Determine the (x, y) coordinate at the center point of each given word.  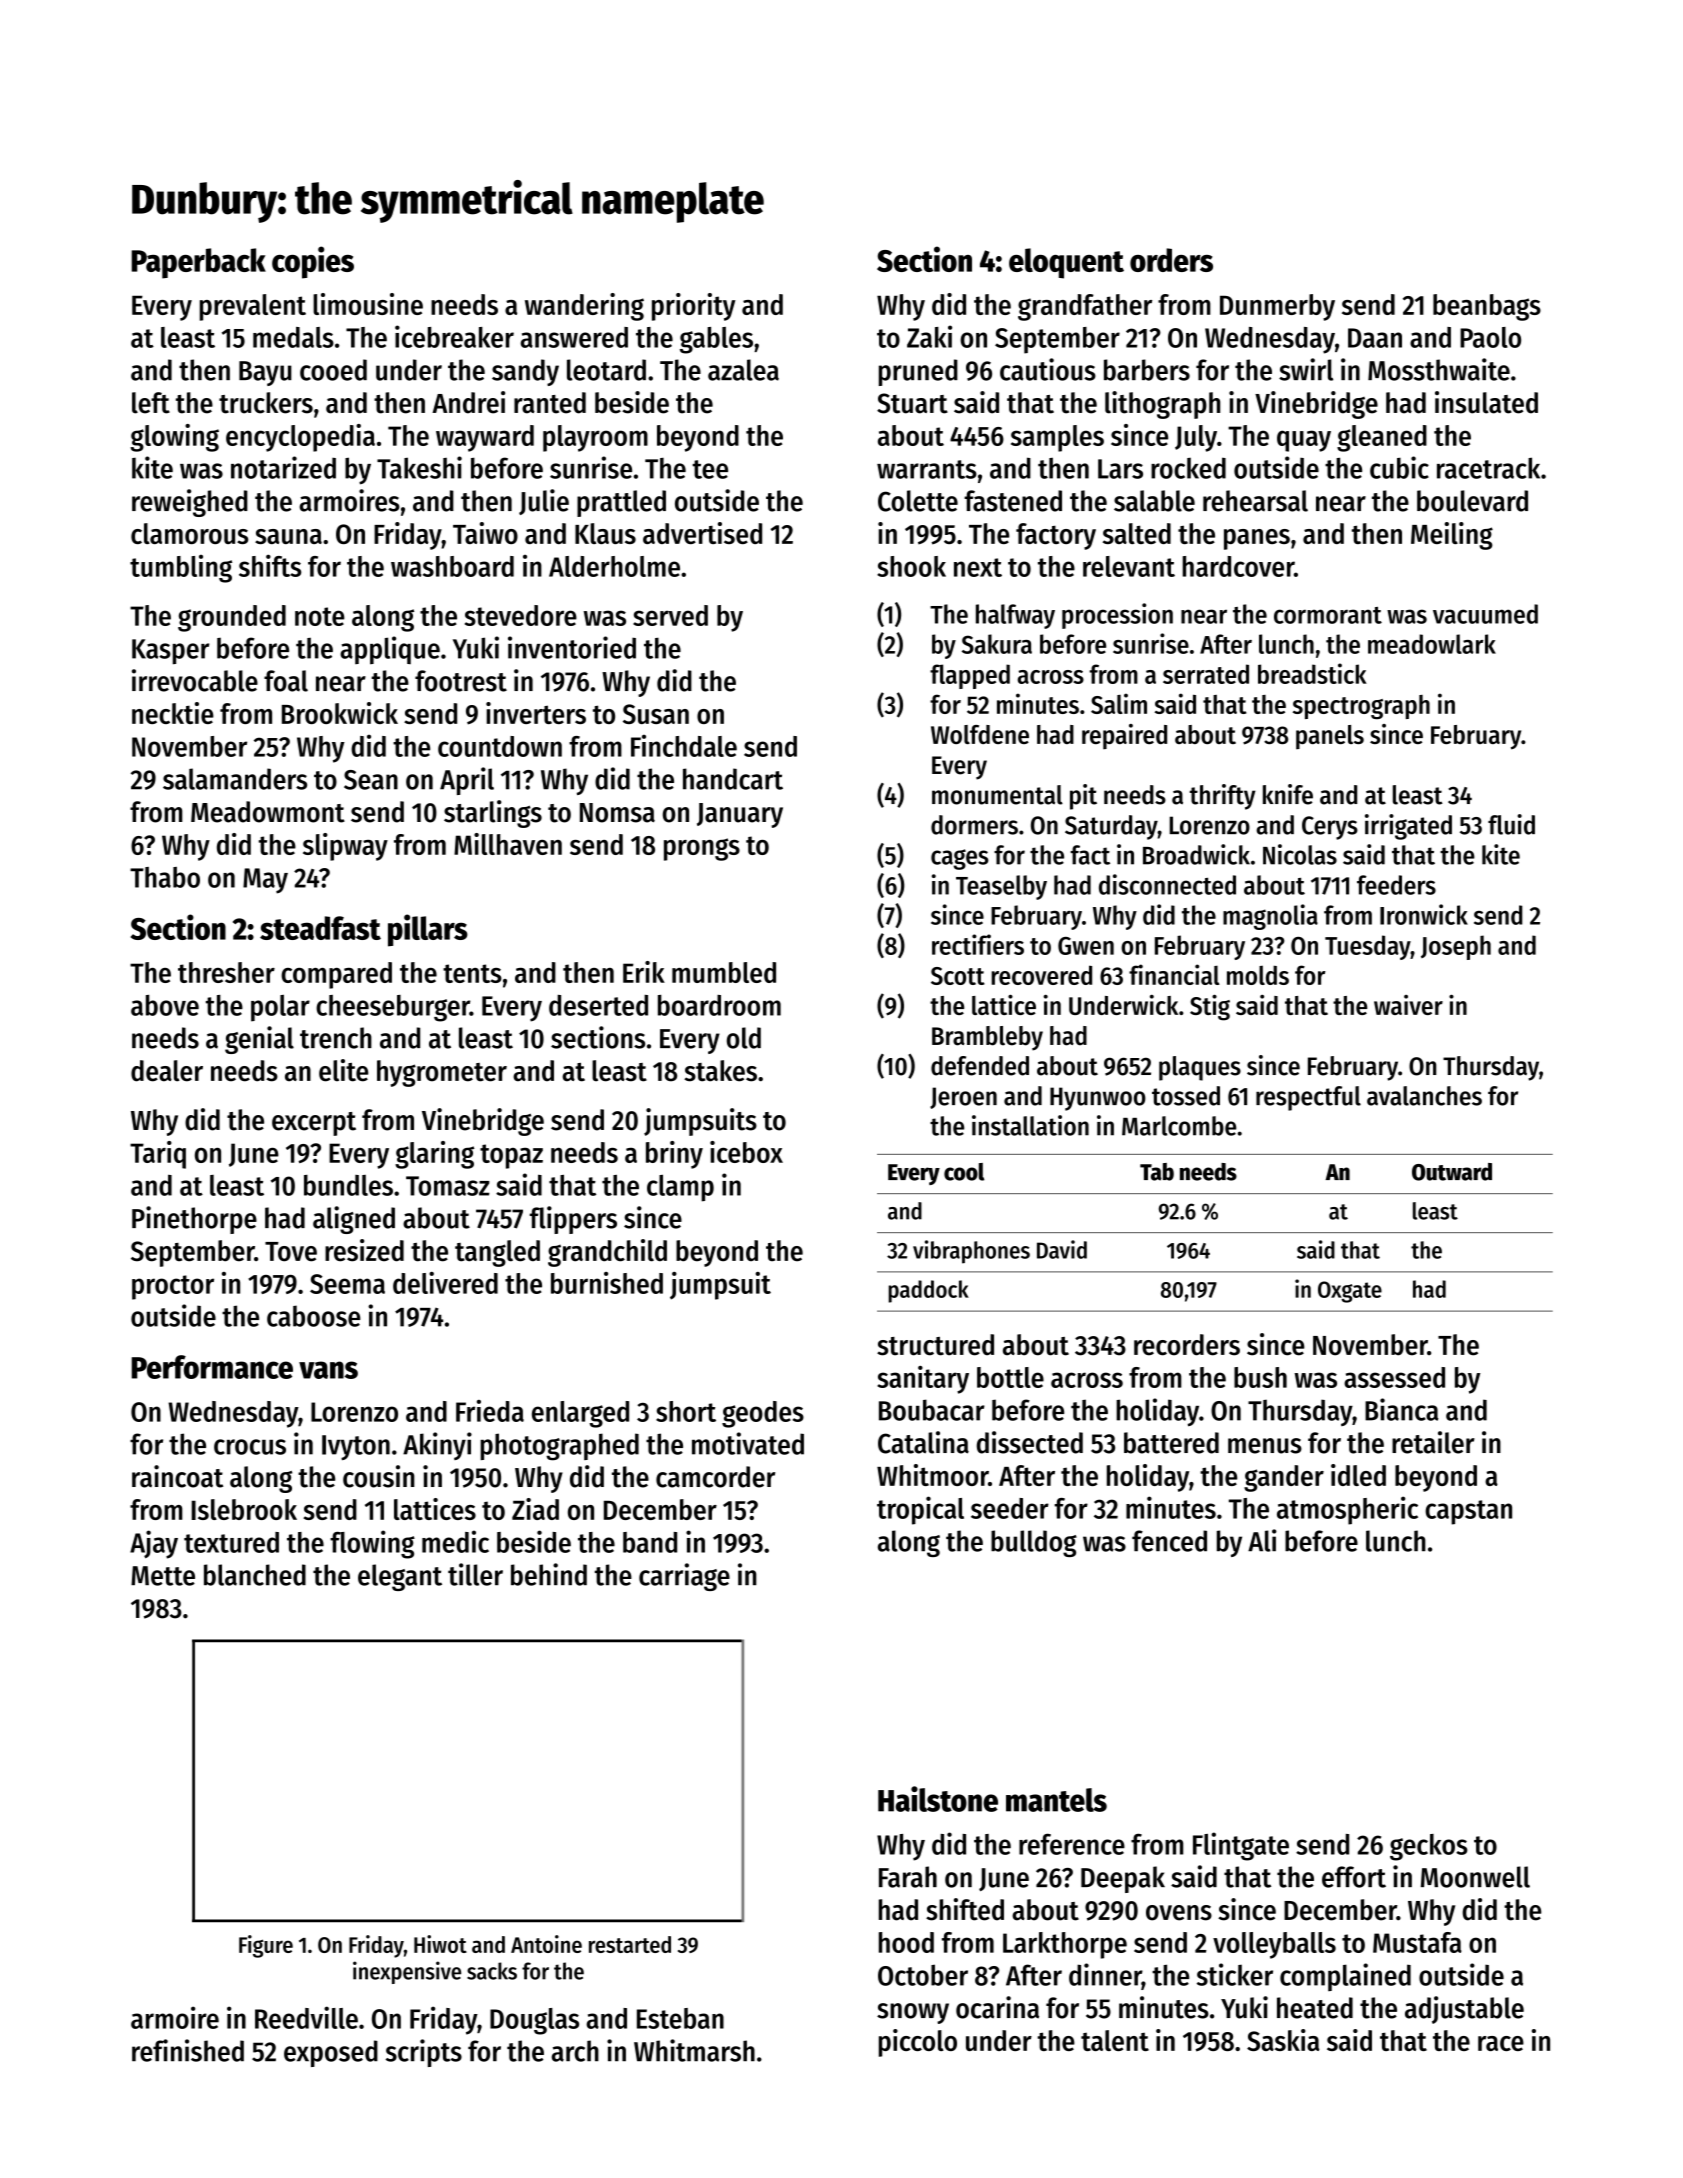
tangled (497, 1253)
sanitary (923, 1380)
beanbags (1487, 307)
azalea (743, 370)
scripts (424, 2053)
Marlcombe (1179, 1126)
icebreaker (454, 336)
